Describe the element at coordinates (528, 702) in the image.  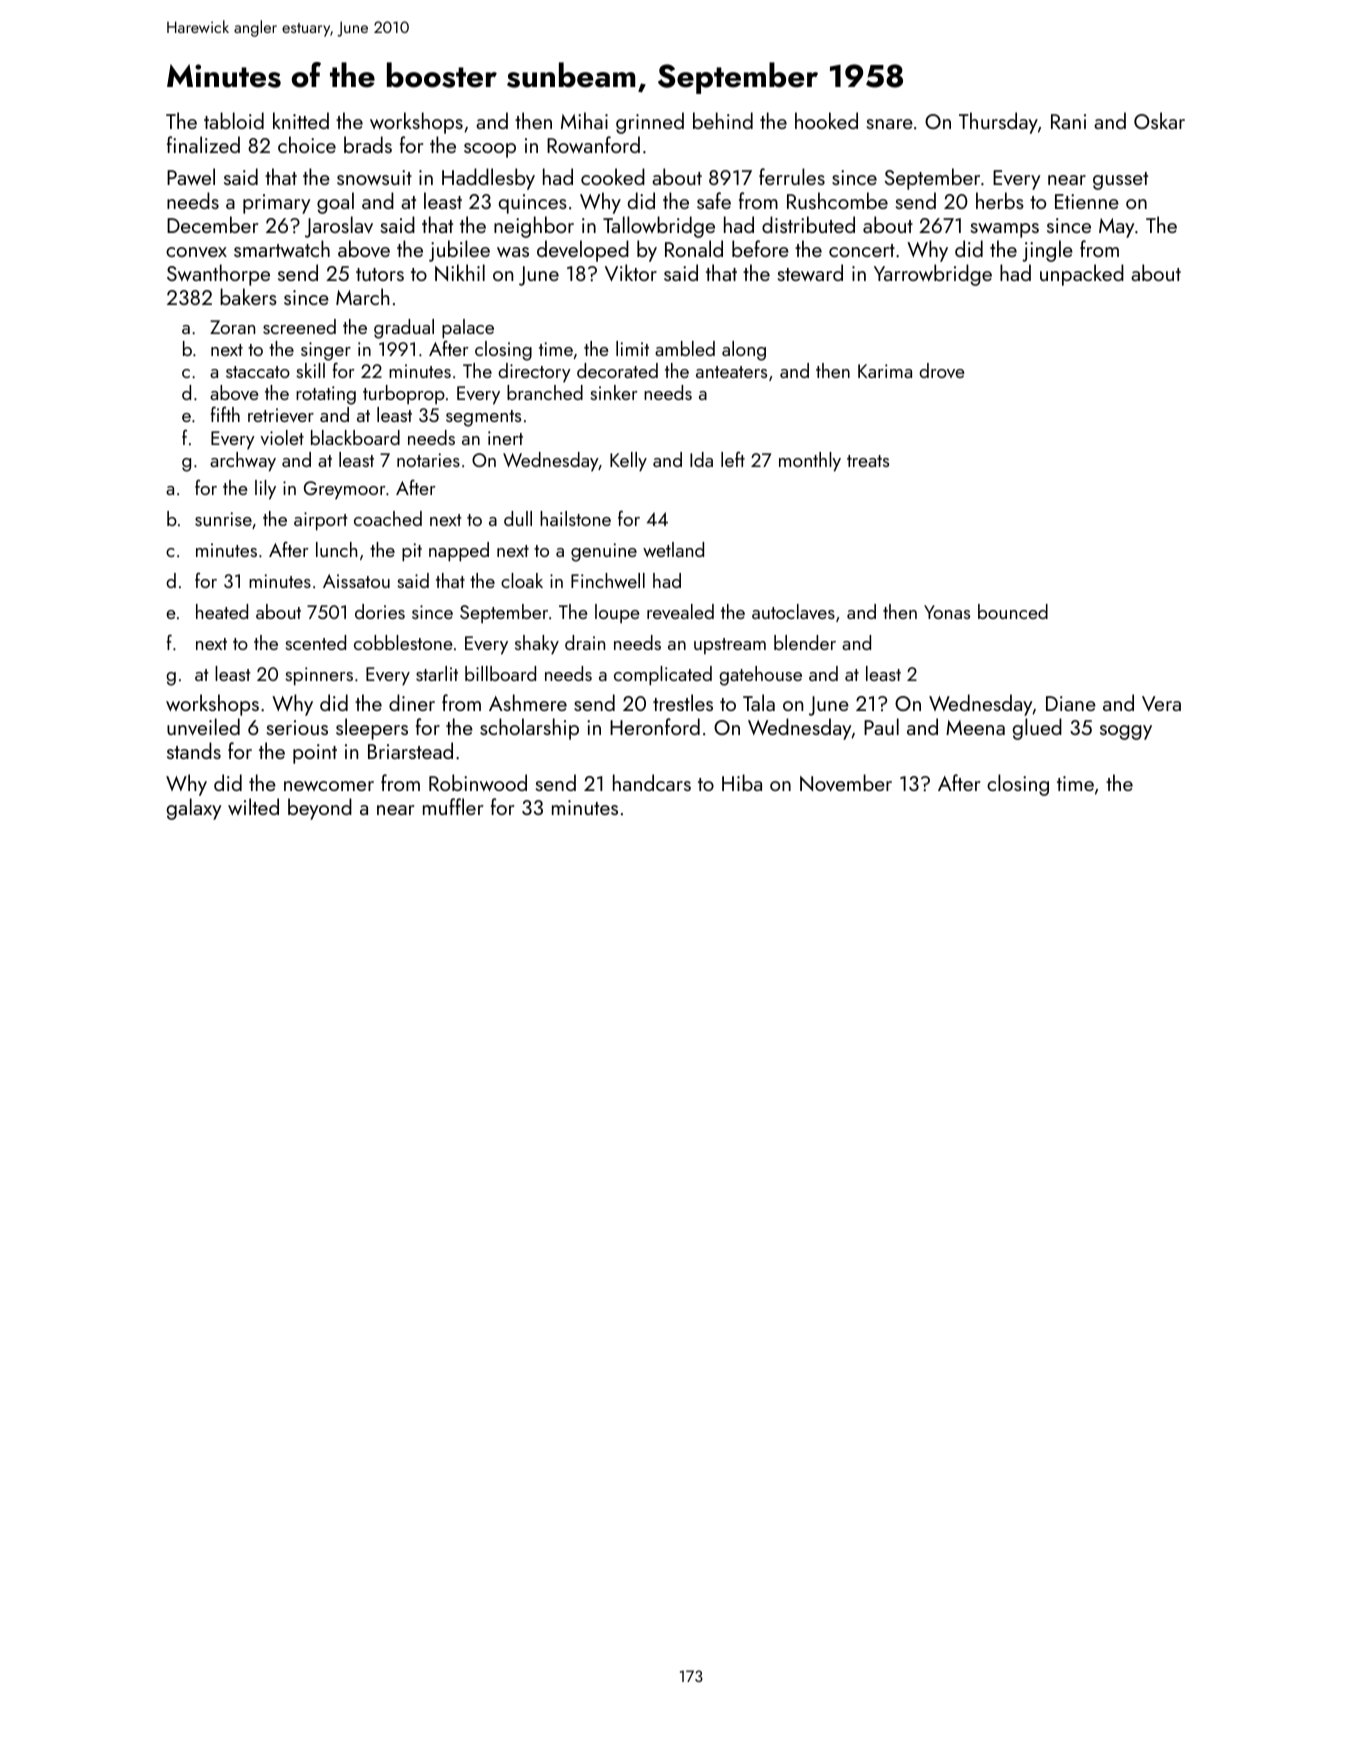
I see `Ashmere` at that location.
